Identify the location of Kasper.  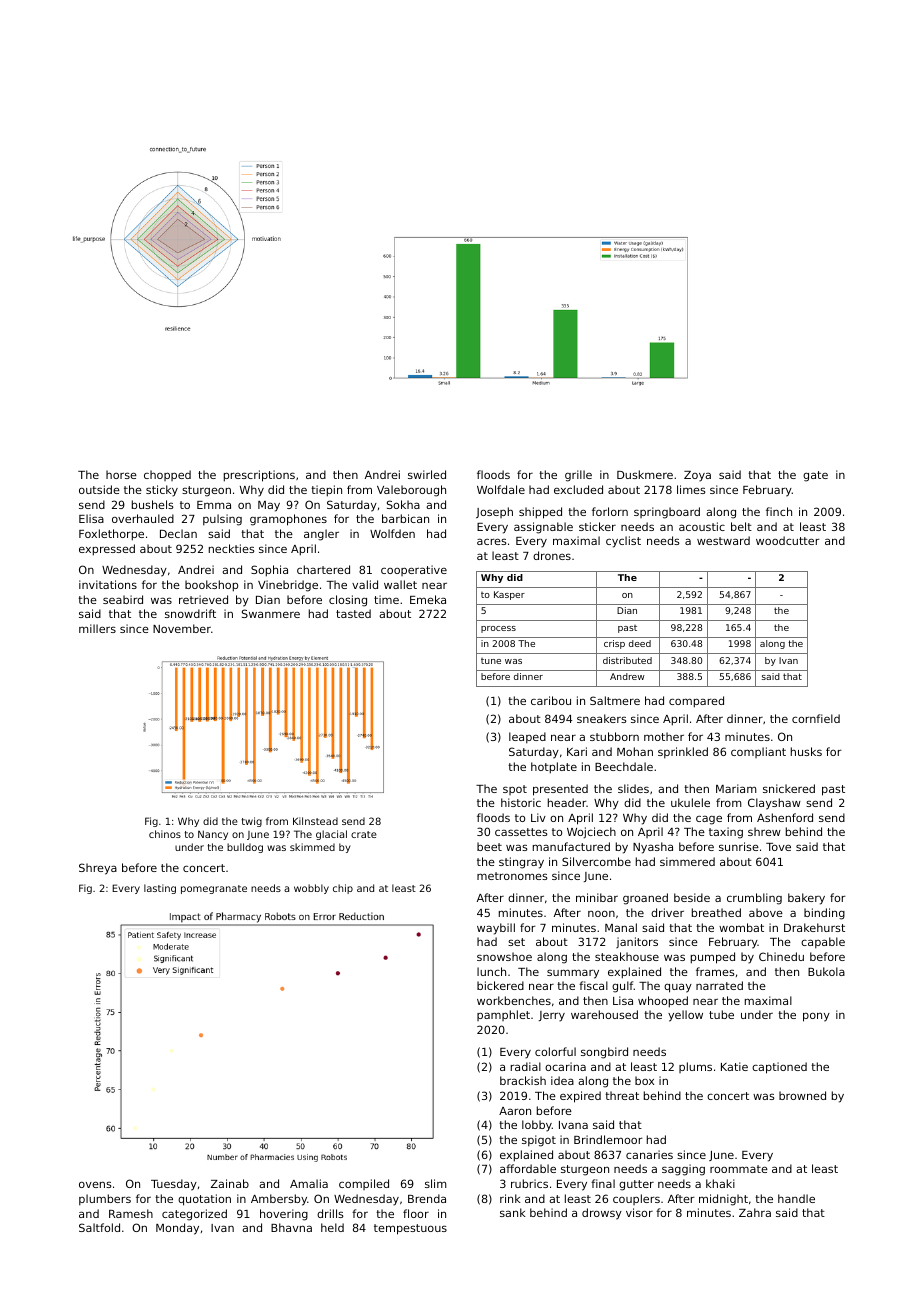
(509, 595).
